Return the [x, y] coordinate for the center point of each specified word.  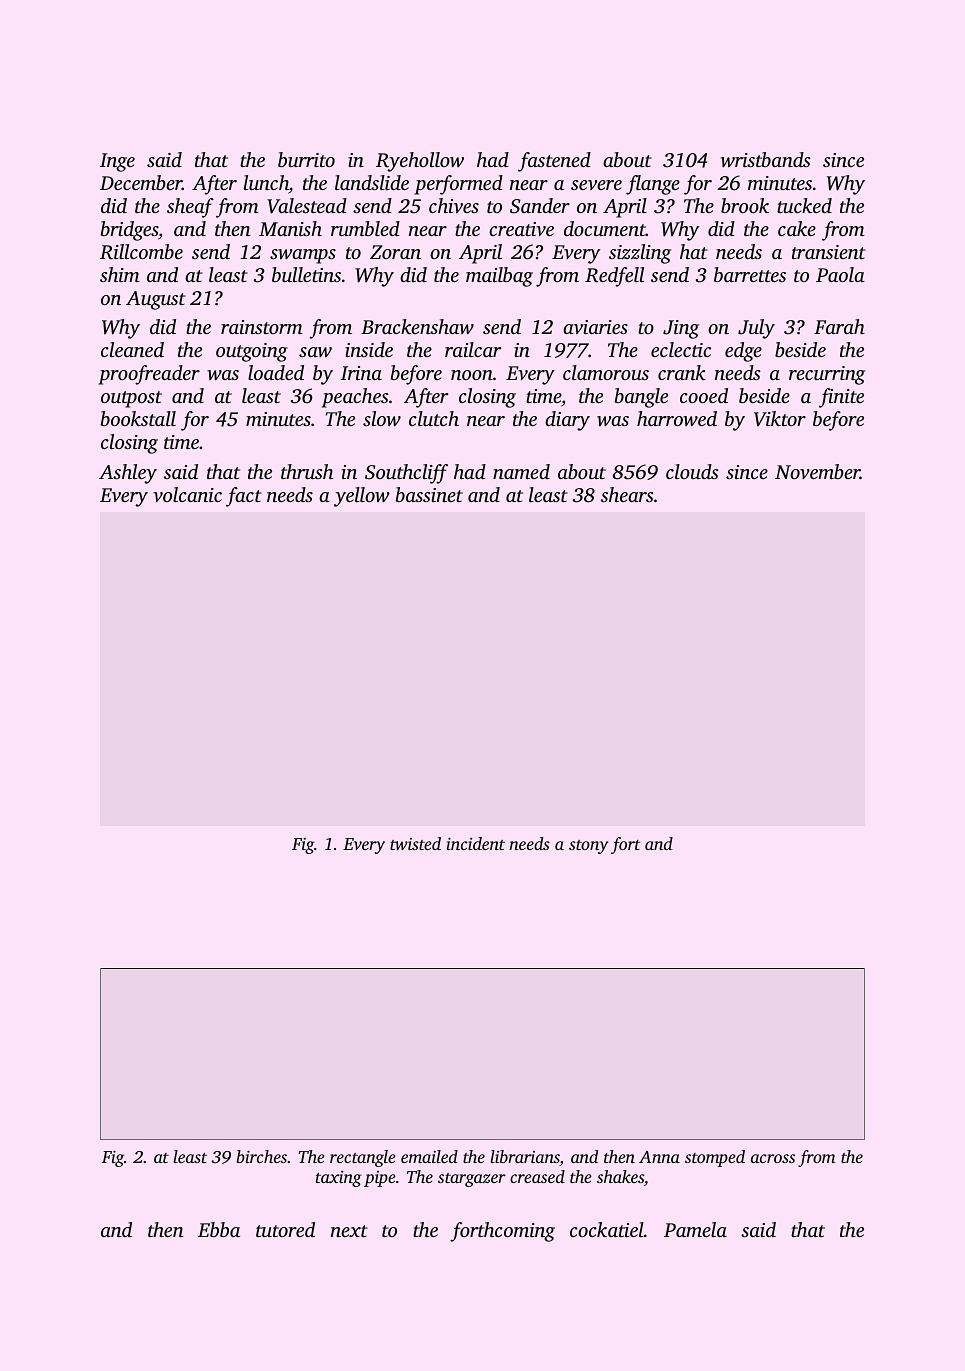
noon [472, 375]
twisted [415, 843]
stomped [715, 1158]
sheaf [190, 208]
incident [476, 843]
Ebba [219, 1229]
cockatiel [607, 1229]
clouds [692, 471]
